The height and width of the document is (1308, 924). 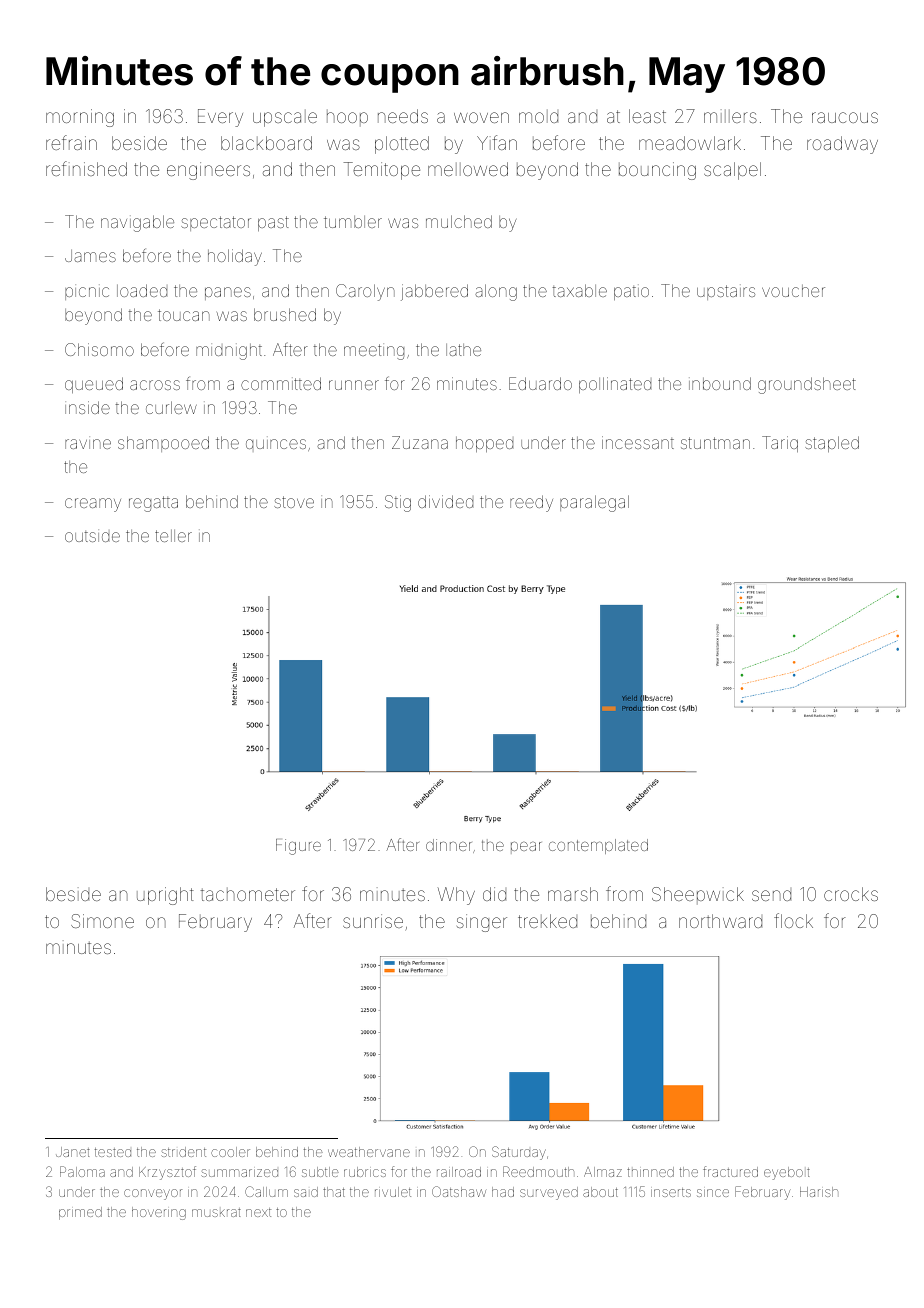 I want to click on toucan, so click(x=184, y=315).
